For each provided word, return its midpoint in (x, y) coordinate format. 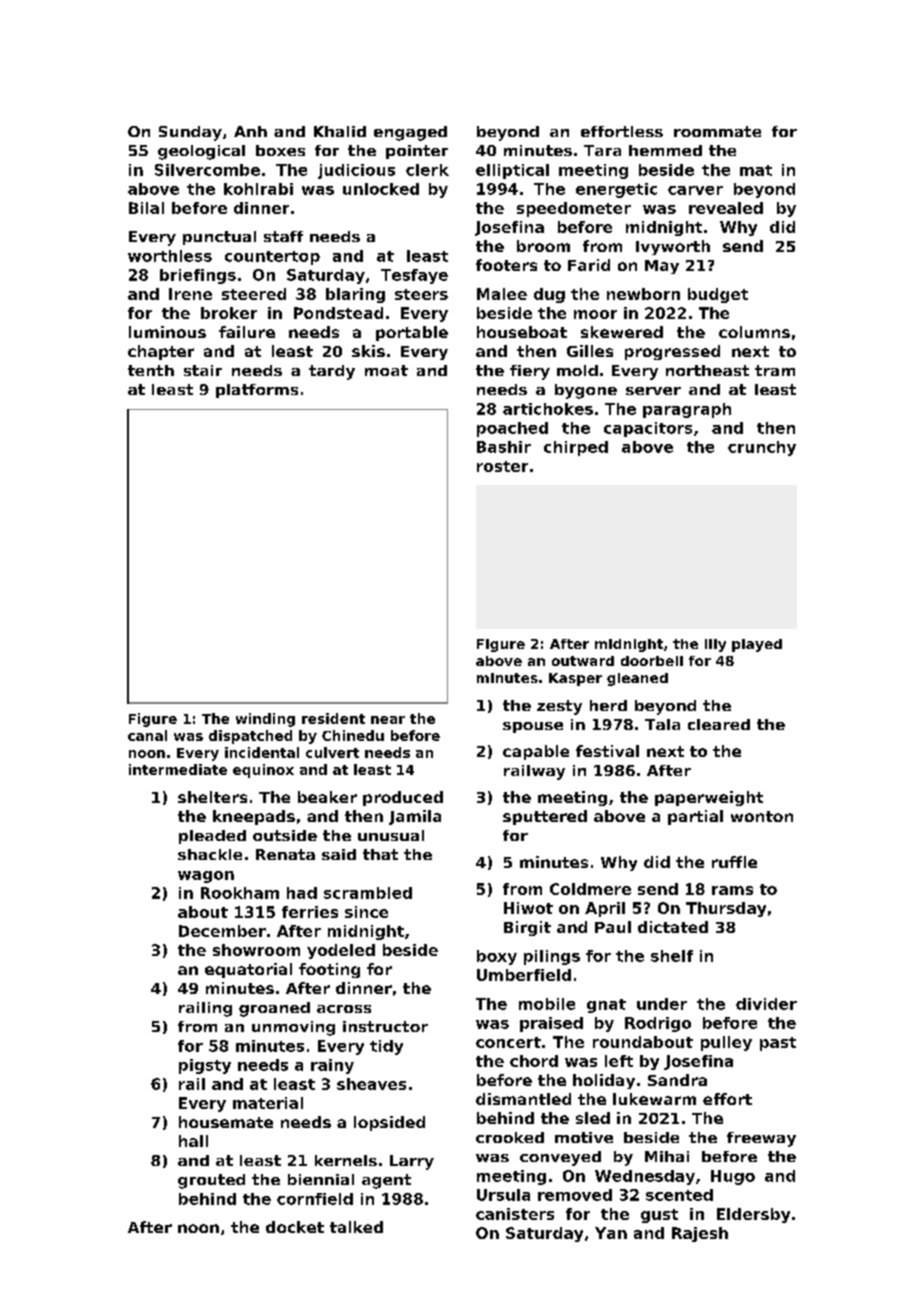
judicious (356, 171)
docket (295, 1227)
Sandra (677, 1080)
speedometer (574, 209)
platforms (257, 391)
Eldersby (753, 1215)
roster (502, 466)
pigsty (205, 1066)
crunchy (762, 448)
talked (356, 1227)
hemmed (665, 150)
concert (508, 1042)
